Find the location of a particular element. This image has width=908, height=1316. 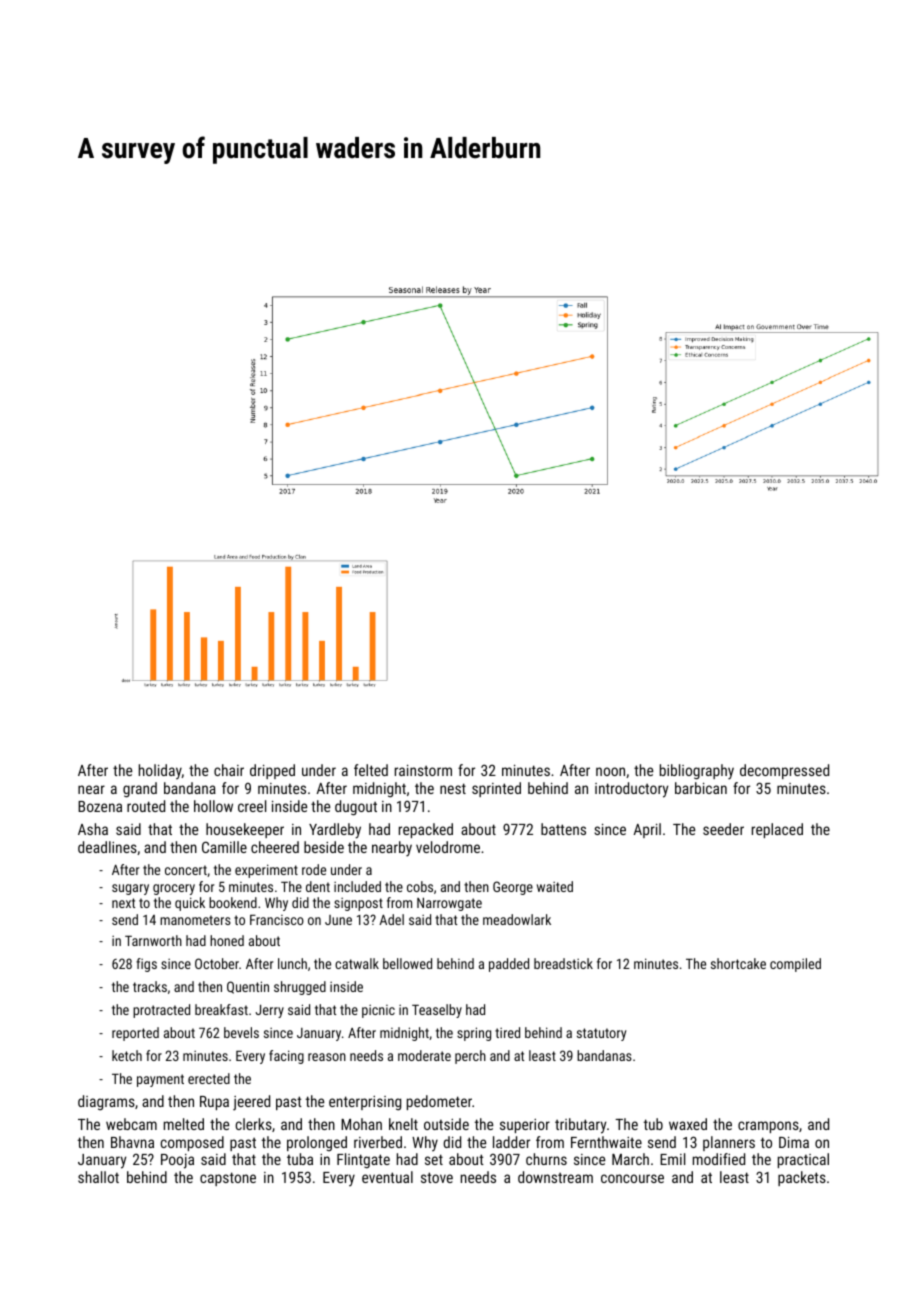

Bozena is located at coordinates (100, 806).
